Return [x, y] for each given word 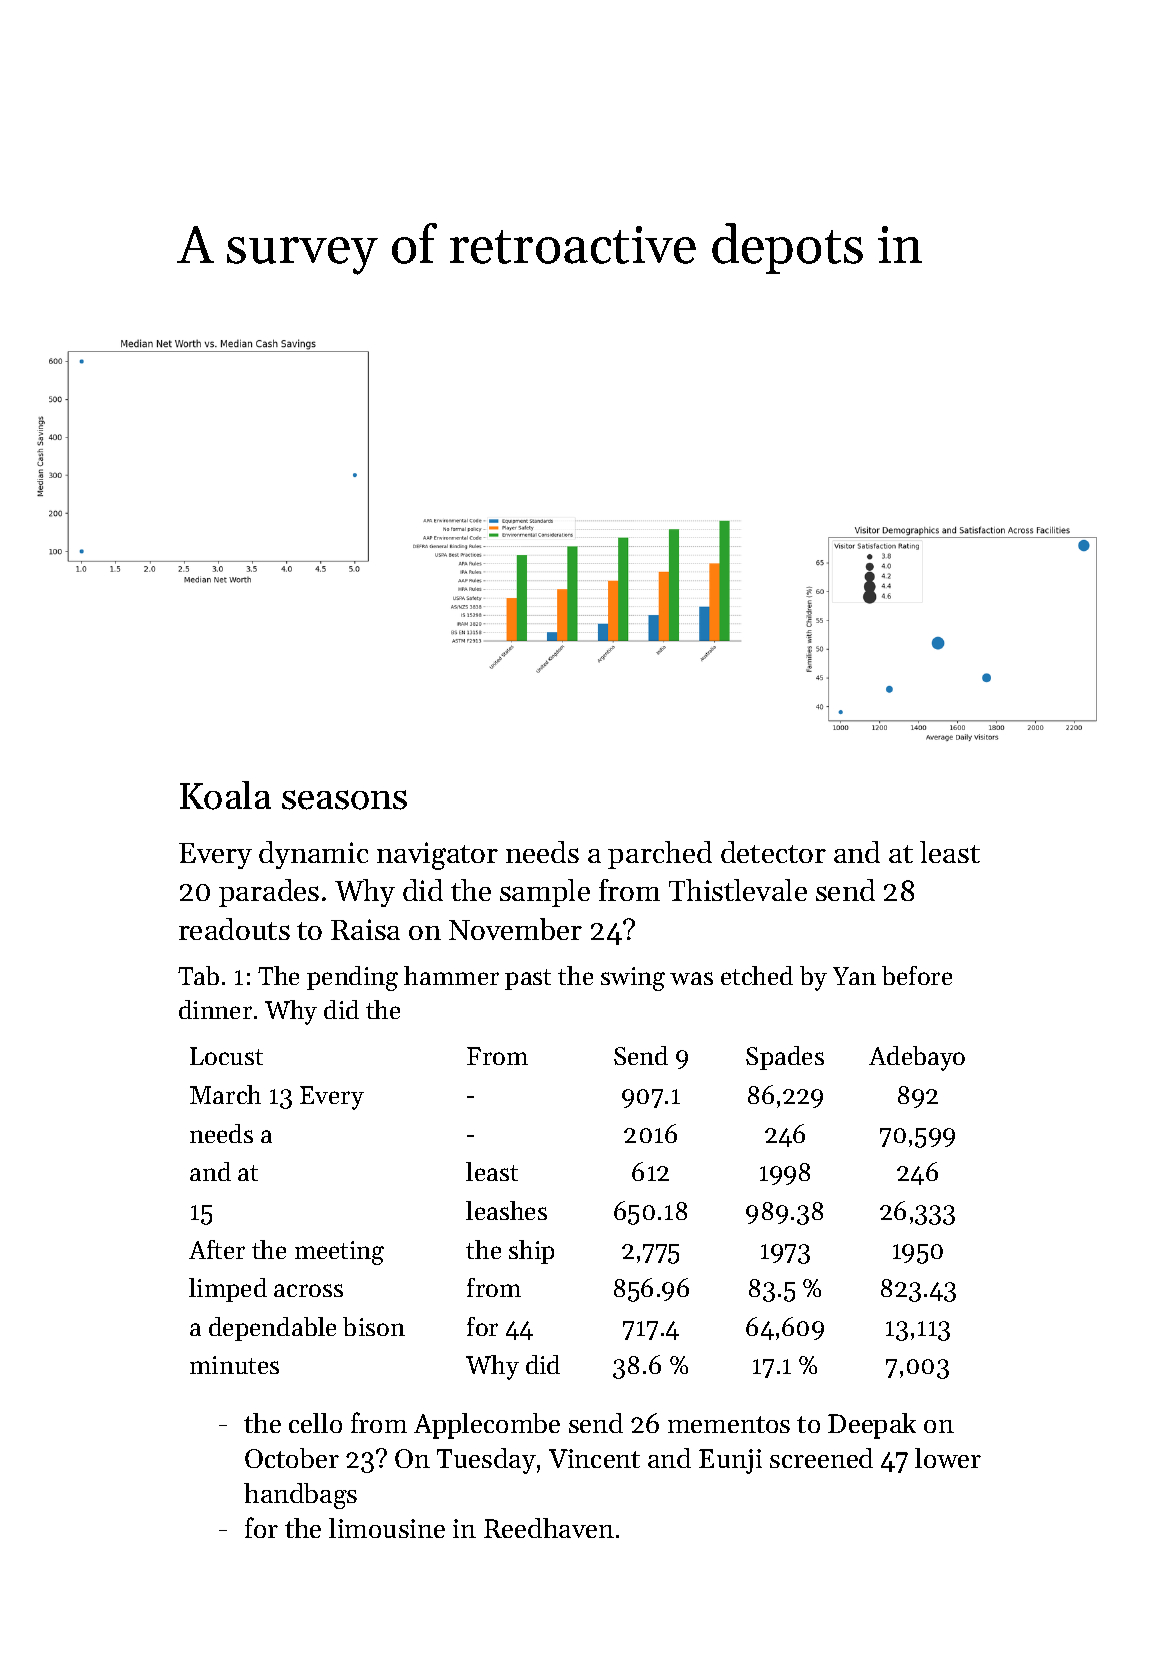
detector [773, 852]
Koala [225, 795]
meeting [339, 1253]
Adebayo [917, 1058]
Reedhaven [549, 1528]
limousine [387, 1528]
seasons [344, 800]
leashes [506, 1210]
